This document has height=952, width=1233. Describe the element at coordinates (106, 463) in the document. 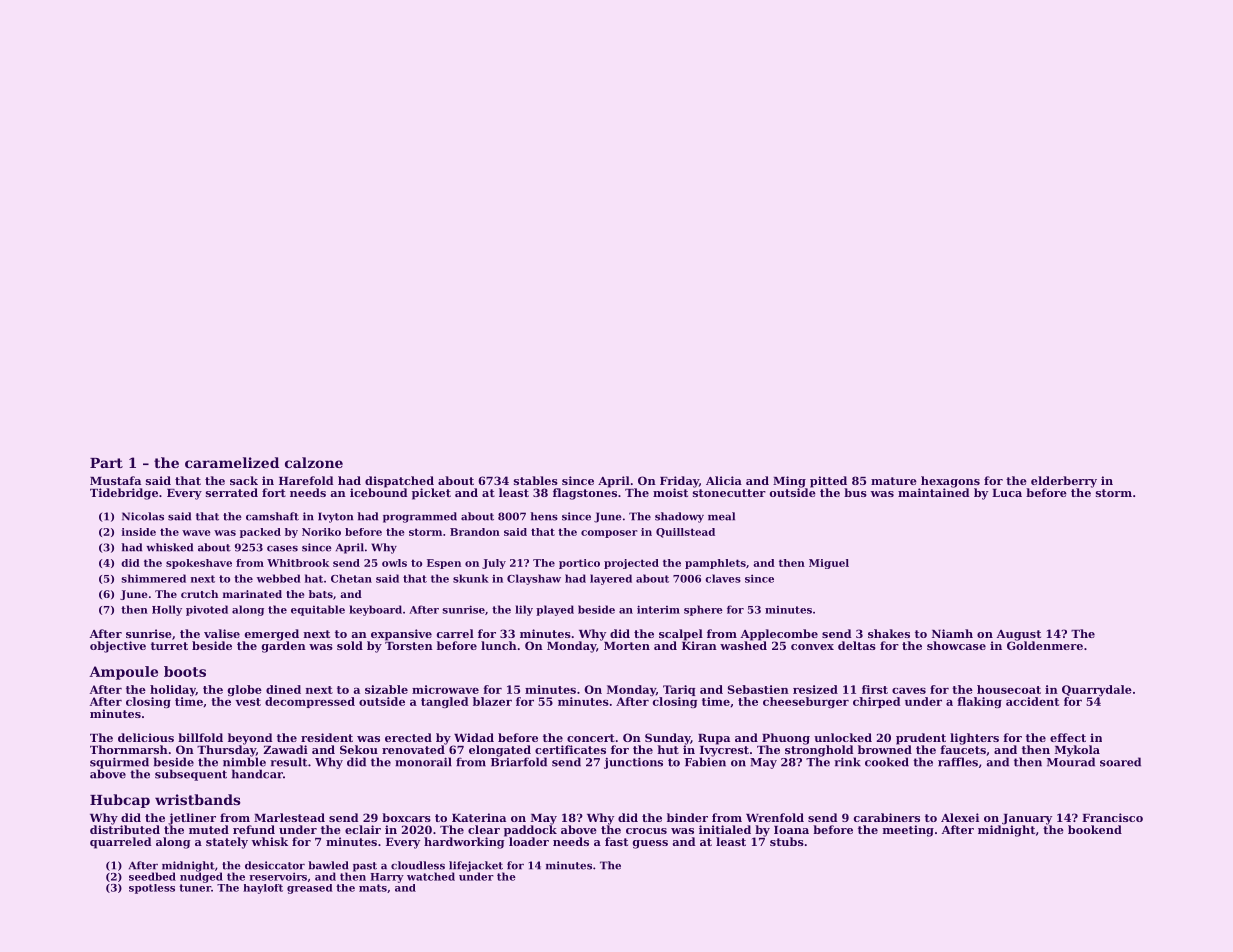

I see `Part` at that location.
